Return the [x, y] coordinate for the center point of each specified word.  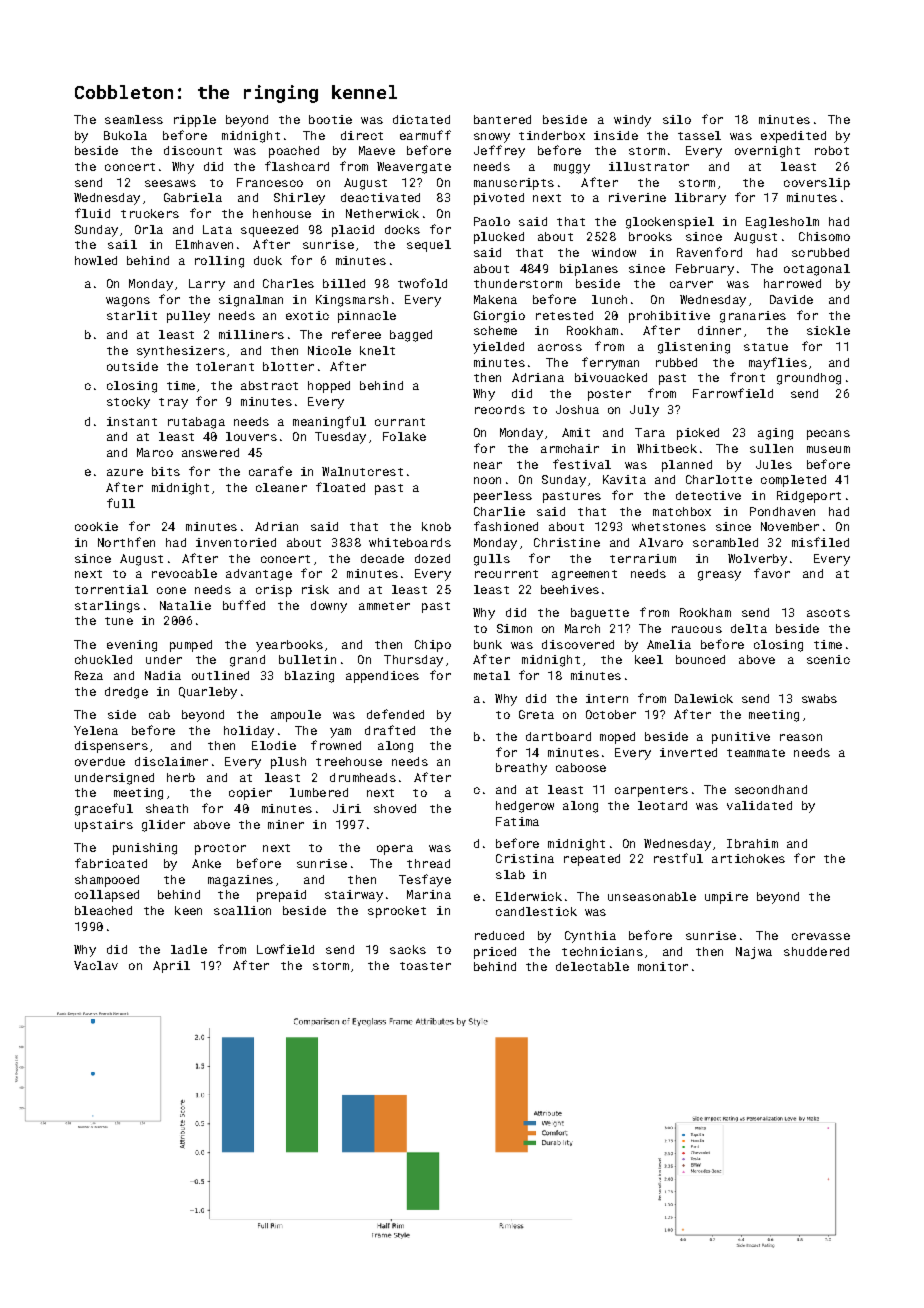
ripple [195, 121]
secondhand [771, 789]
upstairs [104, 826]
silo [677, 119]
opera [395, 850]
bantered [502, 119]
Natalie [185, 605]
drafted [390, 730]
